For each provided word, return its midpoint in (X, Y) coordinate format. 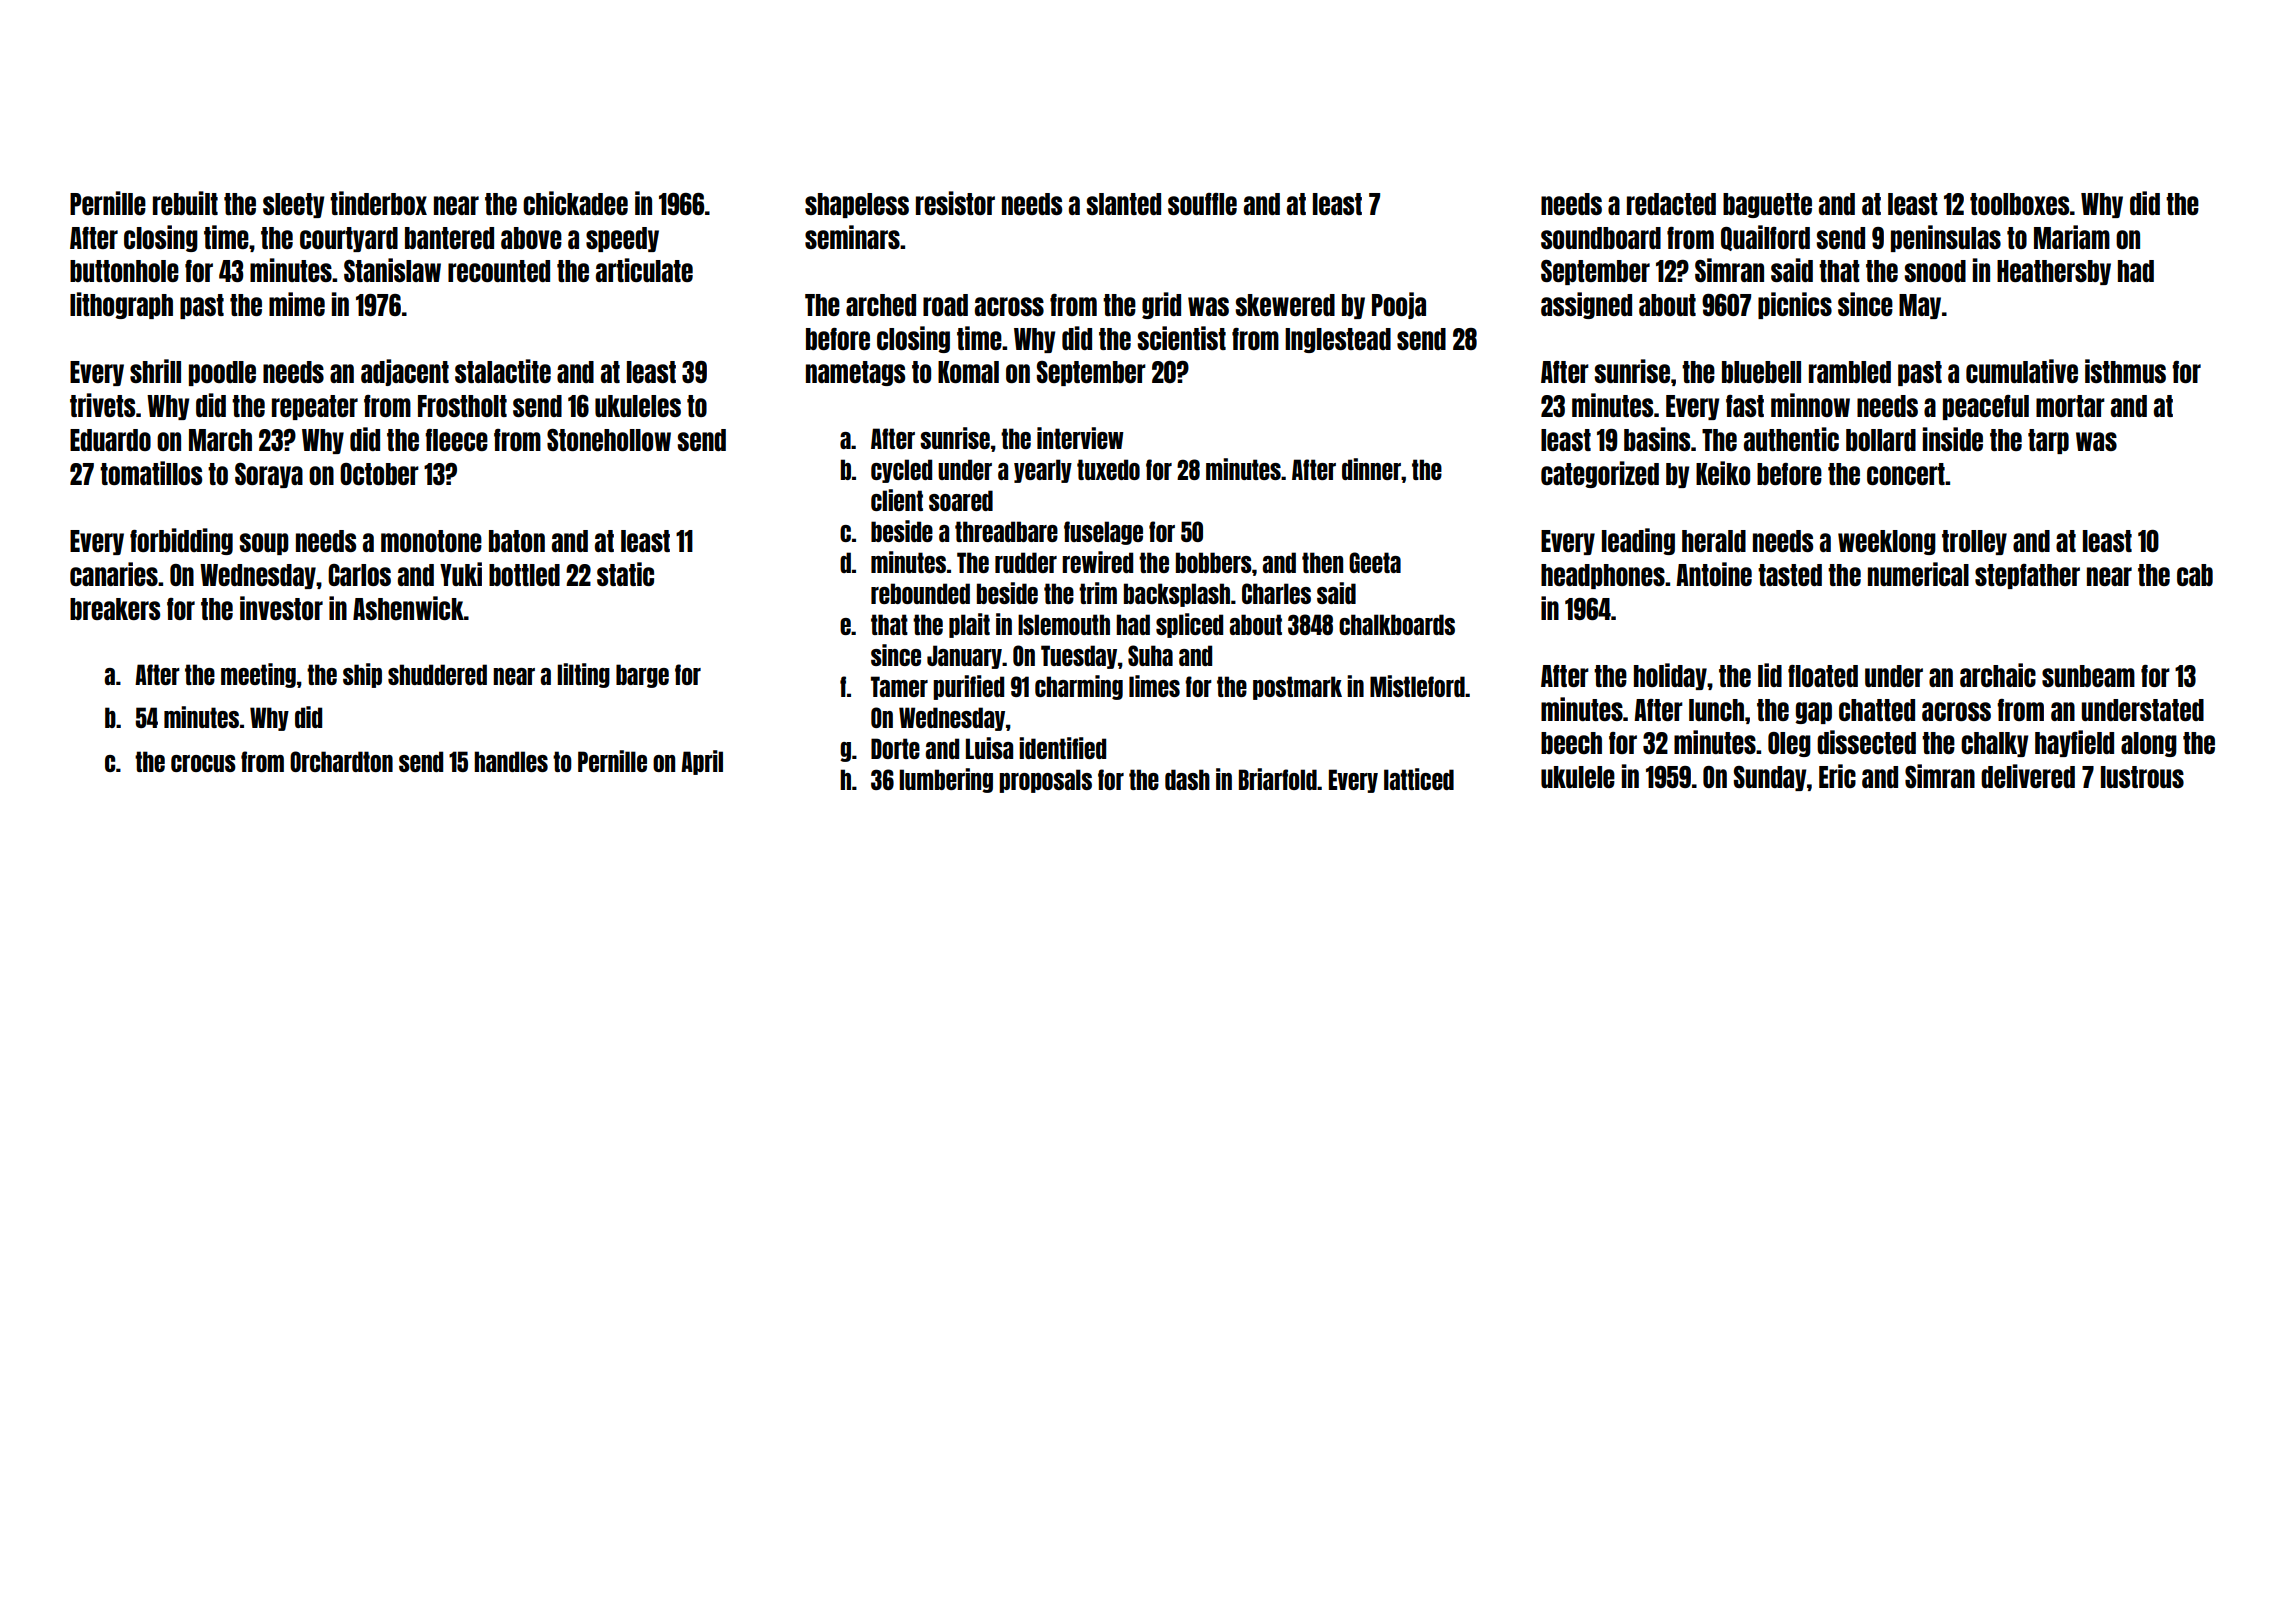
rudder (1026, 562)
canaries (114, 574)
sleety (294, 205)
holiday (1670, 676)
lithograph (121, 305)
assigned (1586, 305)
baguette (1767, 205)
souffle (1202, 204)
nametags (855, 373)
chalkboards (1397, 624)
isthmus (2125, 371)
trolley (1974, 542)
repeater (315, 407)
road (945, 305)
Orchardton (341, 761)
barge (642, 676)
